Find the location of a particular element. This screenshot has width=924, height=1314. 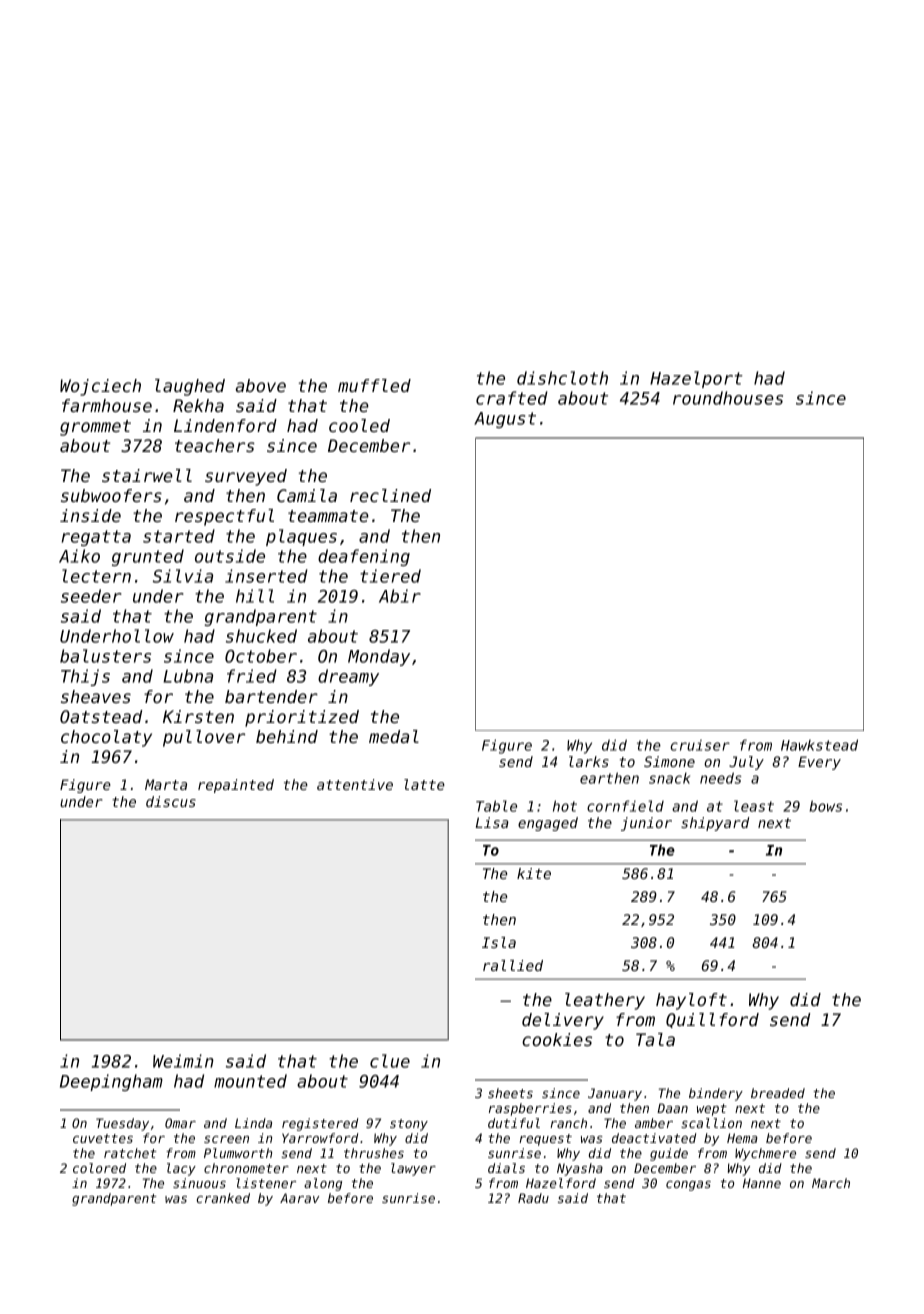

Deepingham is located at coordinates (111, 1082).
